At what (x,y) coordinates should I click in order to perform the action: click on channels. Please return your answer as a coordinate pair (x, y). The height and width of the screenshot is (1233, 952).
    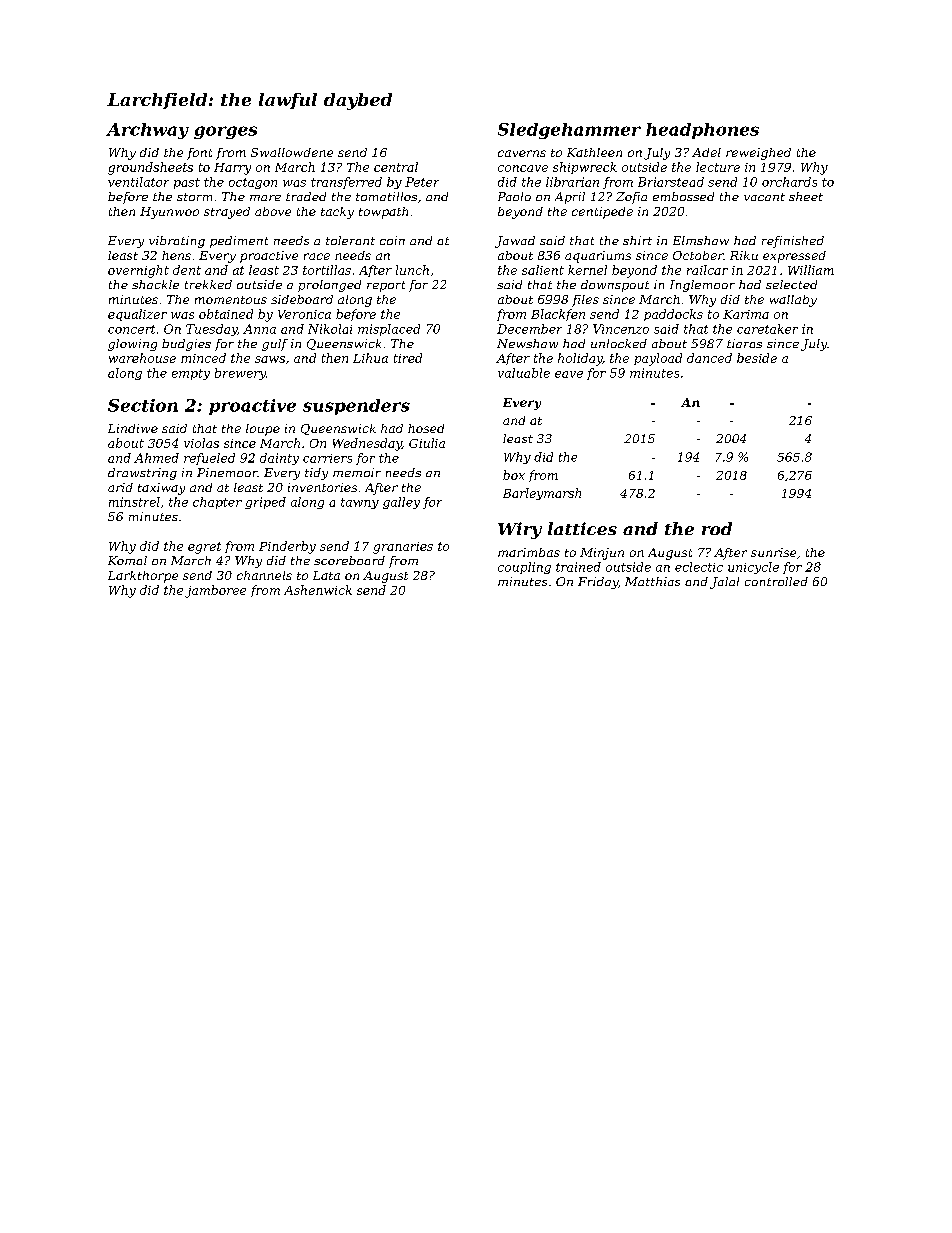
    Looking at the image, I should click on (264, 575).
